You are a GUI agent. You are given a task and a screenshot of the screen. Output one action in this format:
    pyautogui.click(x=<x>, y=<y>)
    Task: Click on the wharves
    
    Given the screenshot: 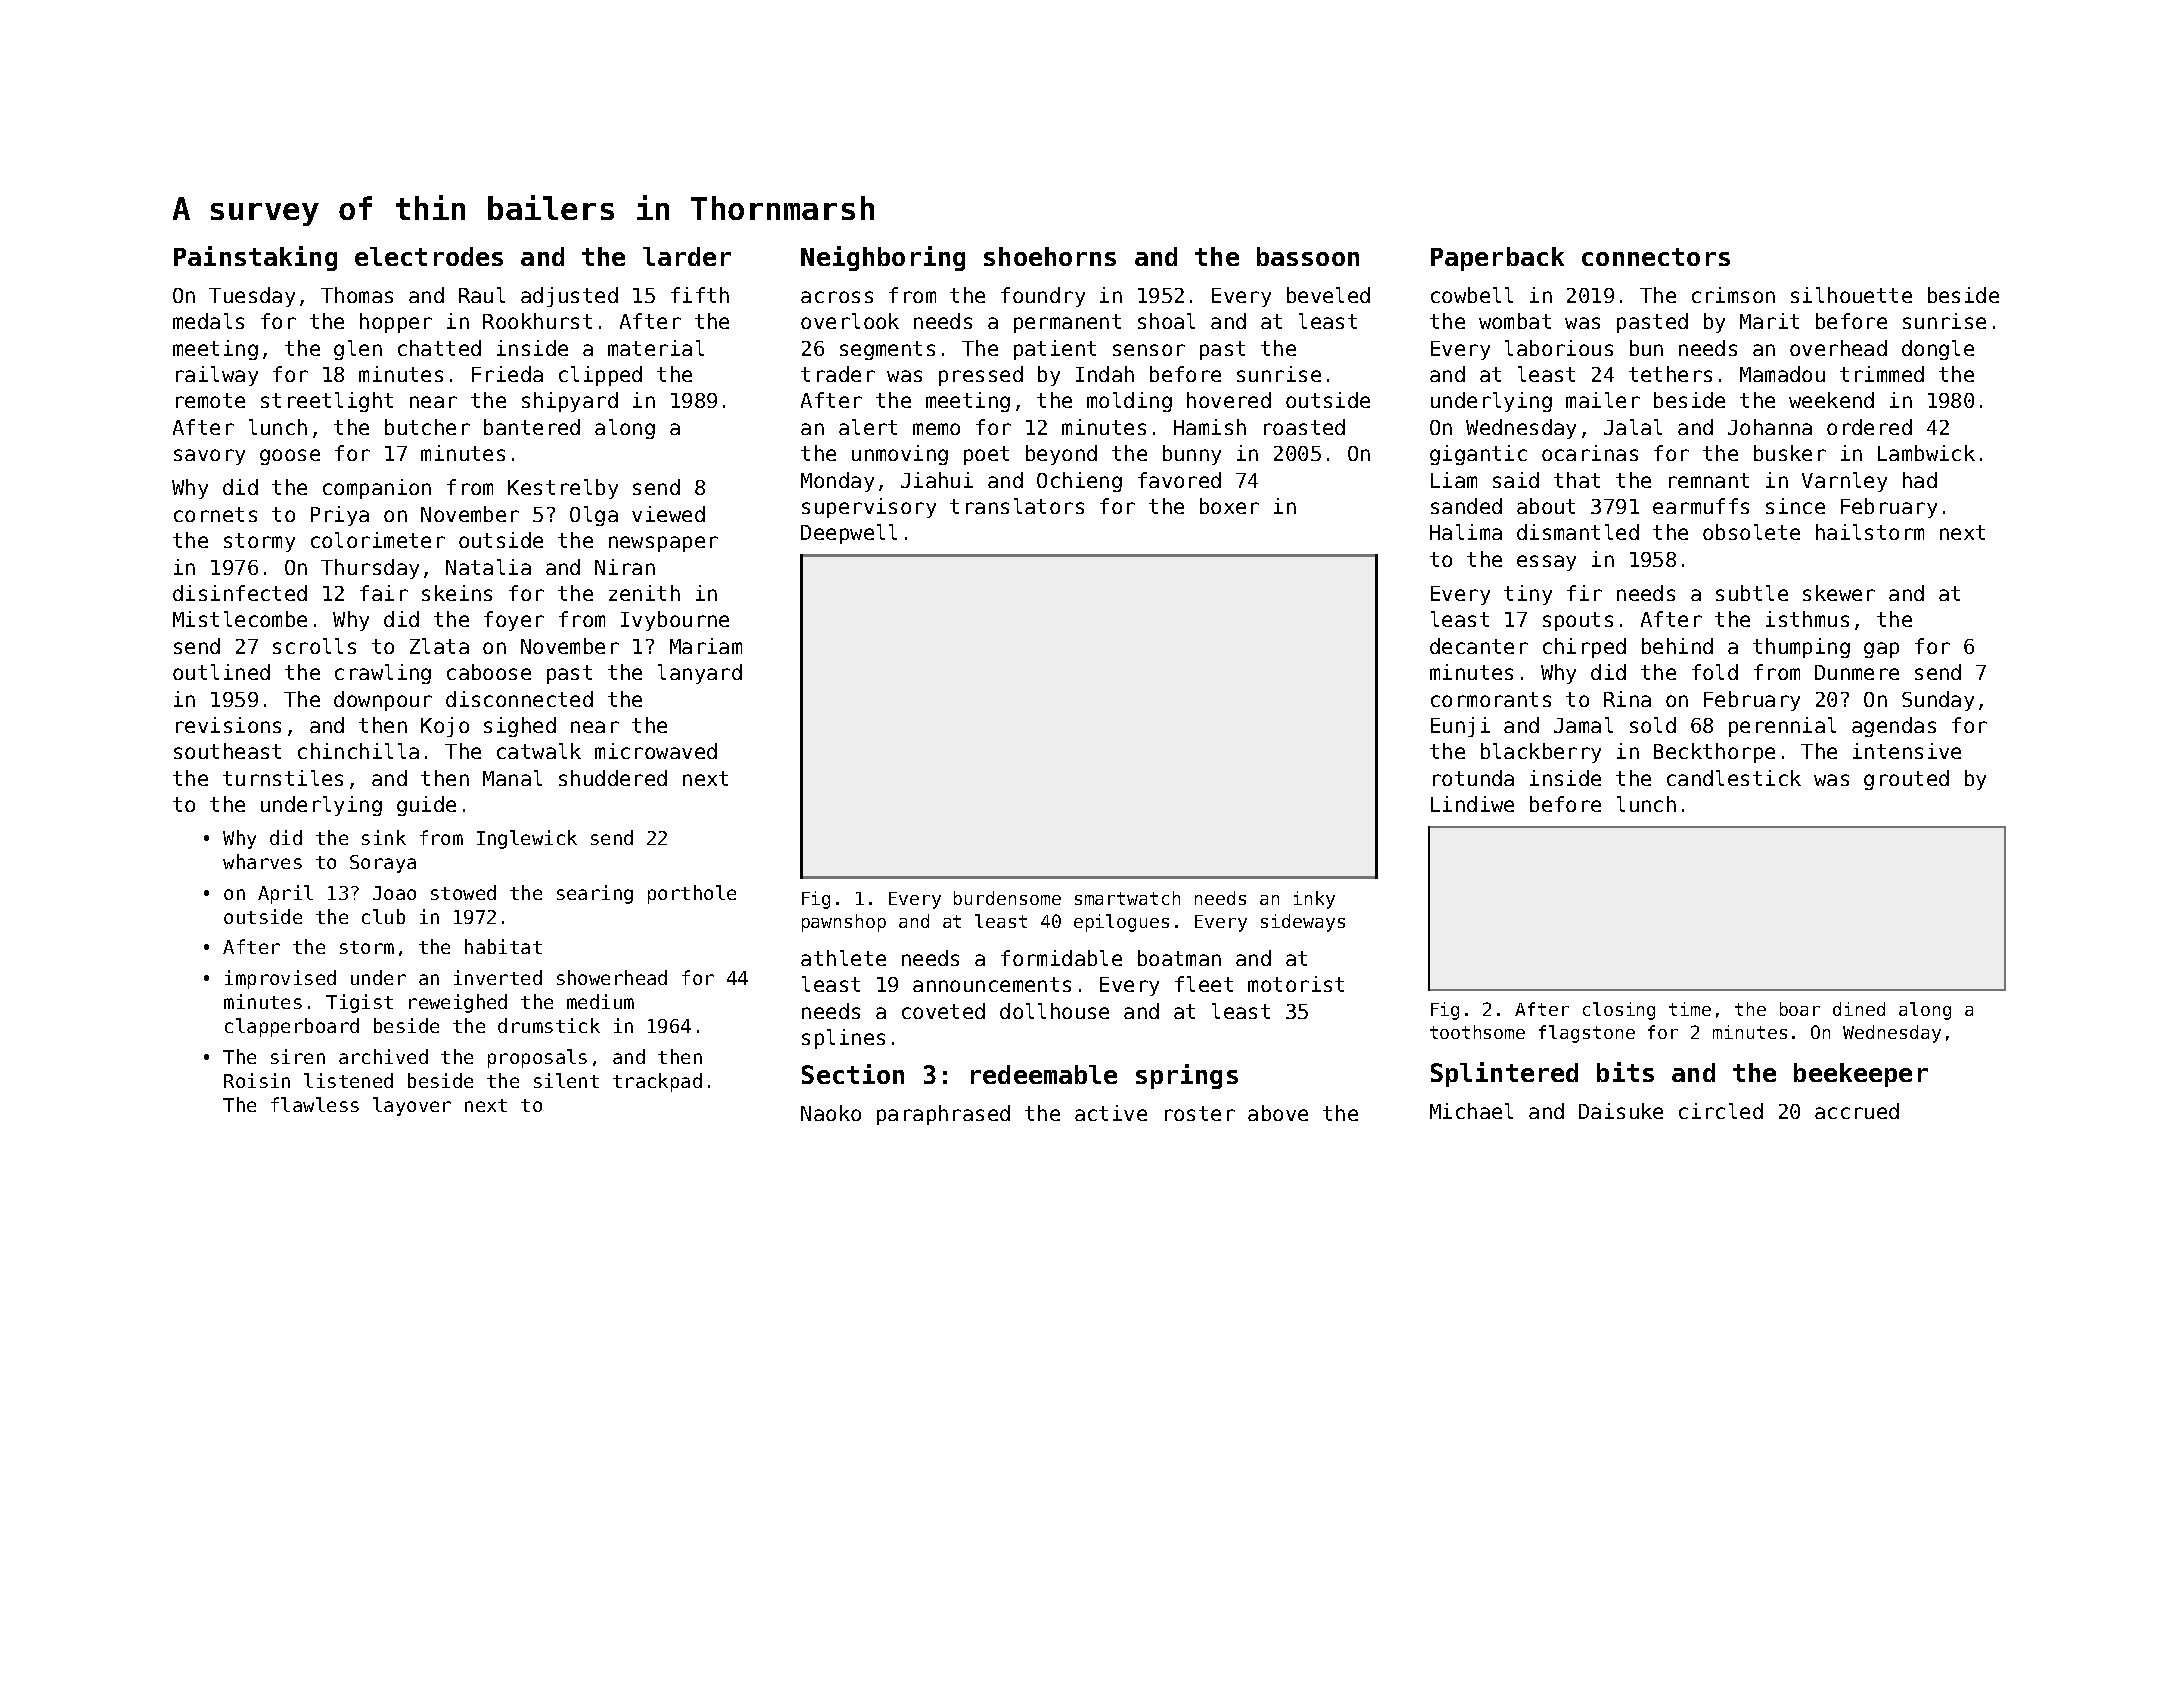 What is the action you would take?
    pyautogui.click(x=262, y=861)
